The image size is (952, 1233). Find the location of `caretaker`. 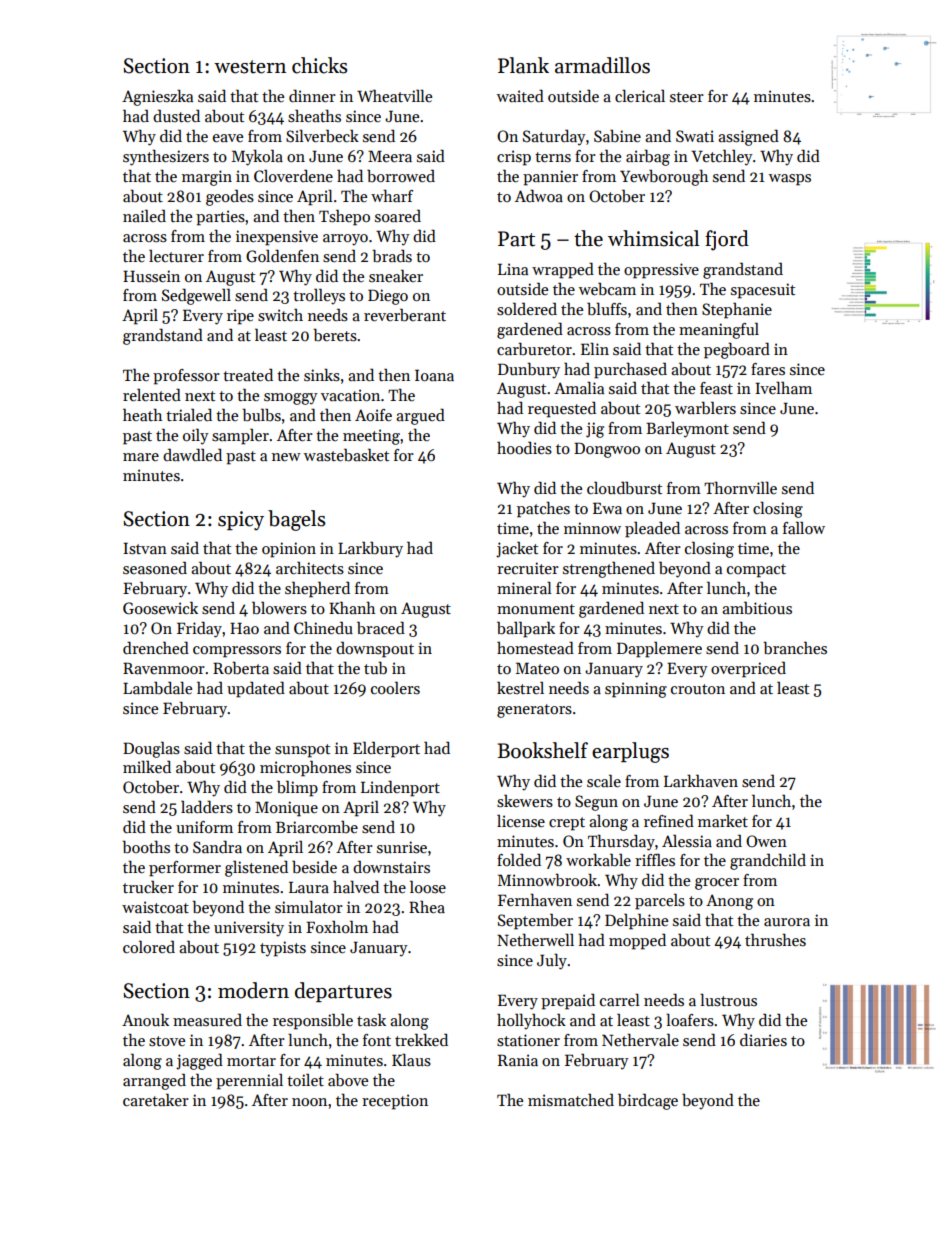

caretaker is located at coordinates (156, 1100).
